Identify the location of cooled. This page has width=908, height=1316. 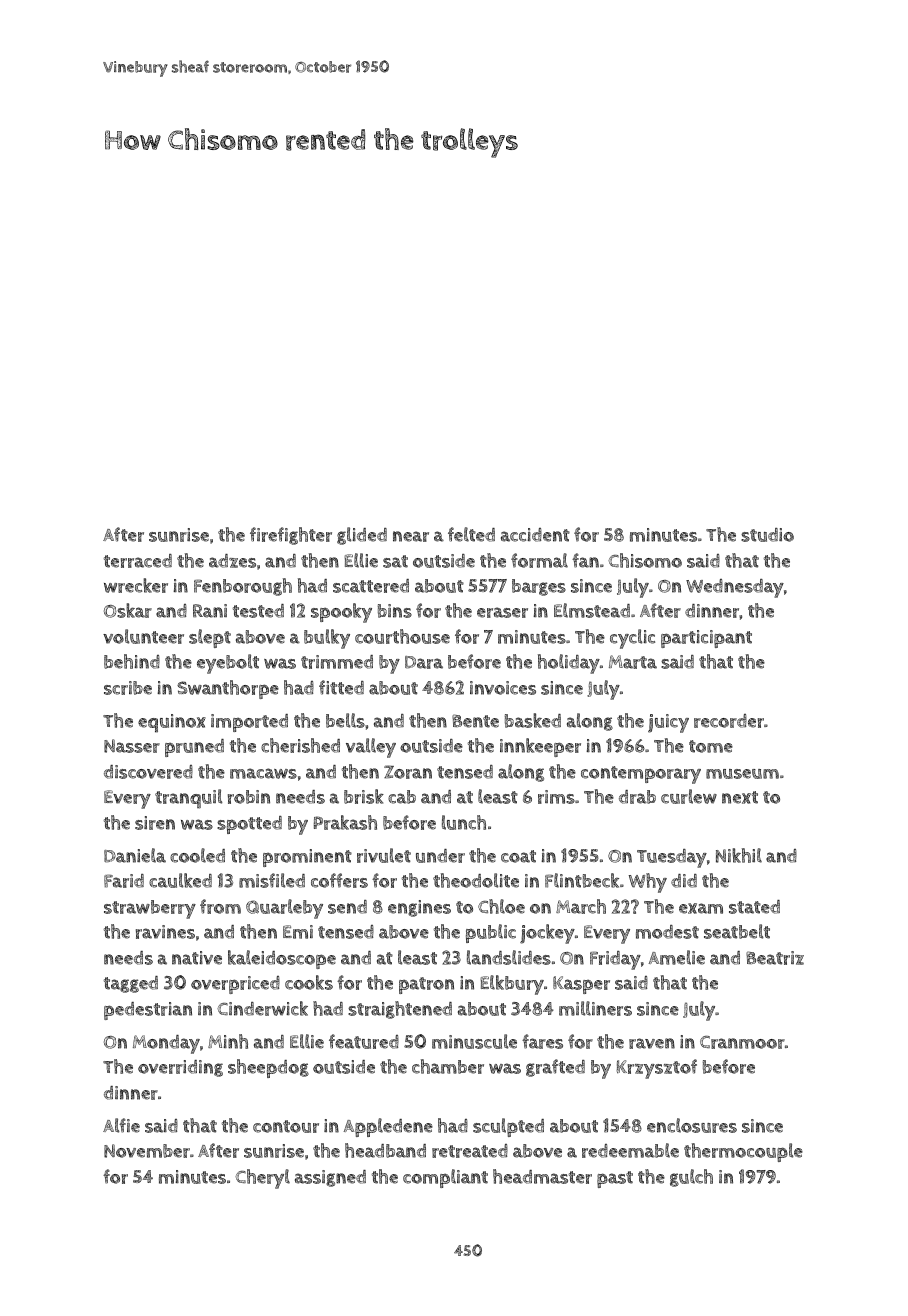
(197, 855).
